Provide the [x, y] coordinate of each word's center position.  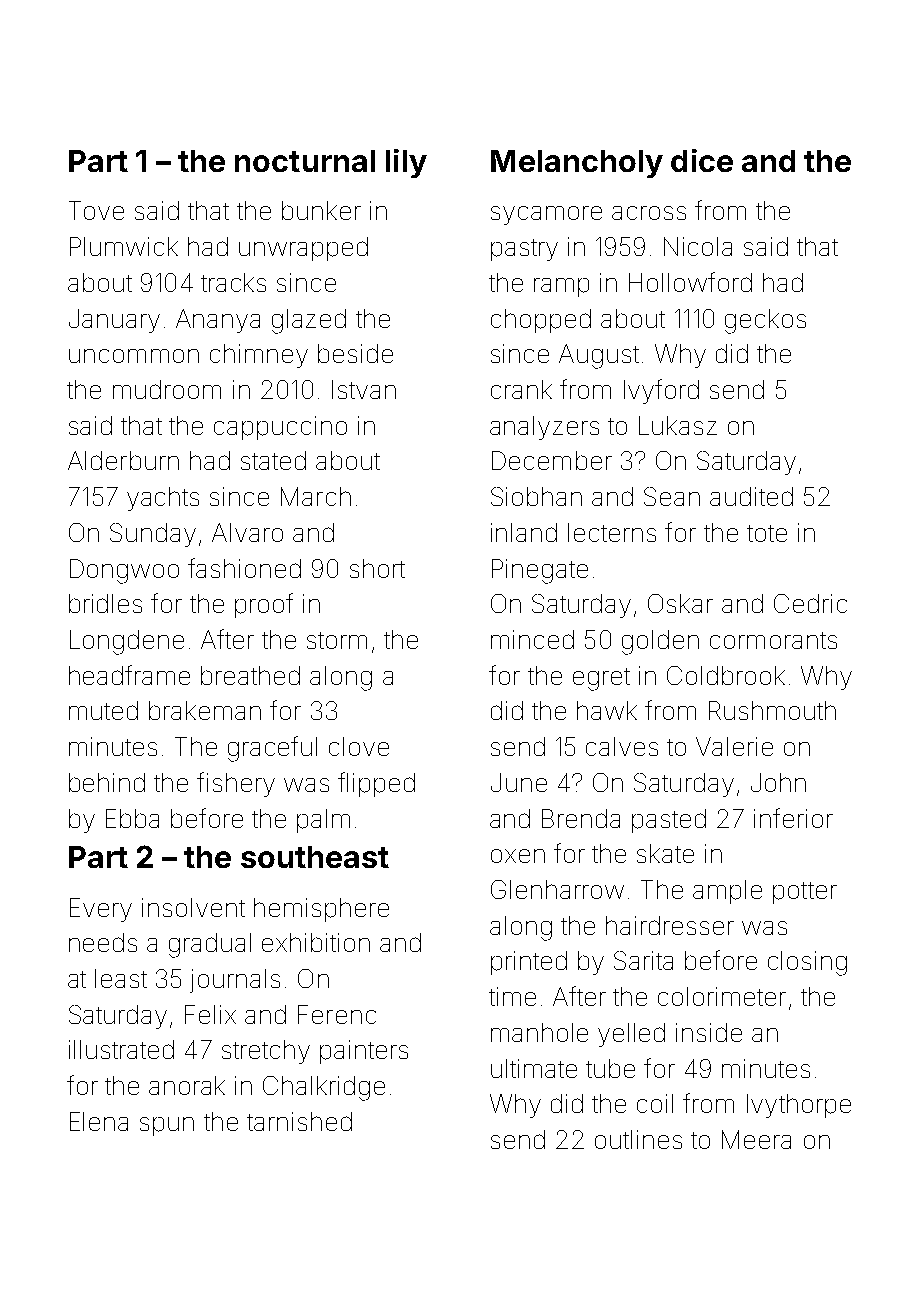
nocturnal [305, 161]
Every [101, 910]
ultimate [534, 1068]
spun [167, 1126]
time [512, 996]
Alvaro [247, 532]
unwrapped [303, 249]
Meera [756, 1139]
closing [807, 963]
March [316, 496]
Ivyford [661, 391]
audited [751, 496]
